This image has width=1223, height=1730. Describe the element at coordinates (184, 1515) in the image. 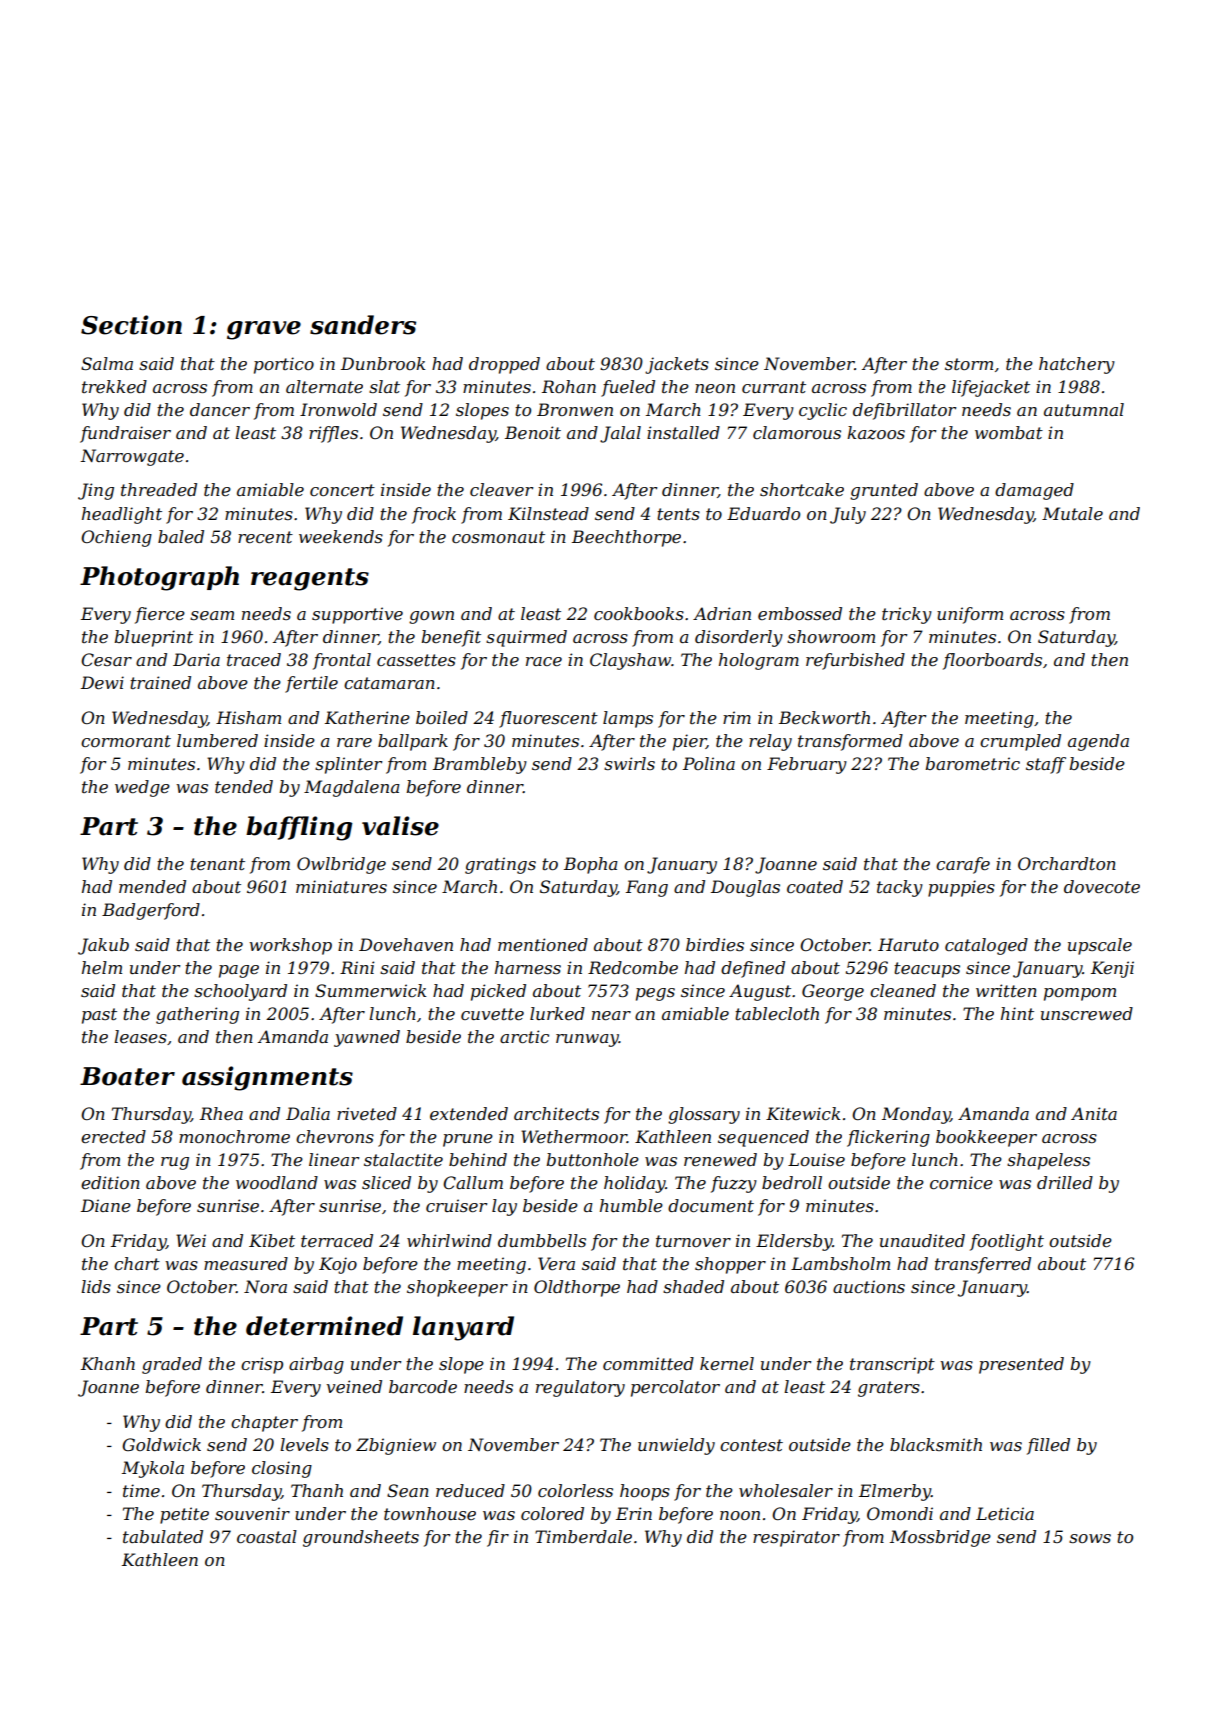

I see `petite` at that location.
